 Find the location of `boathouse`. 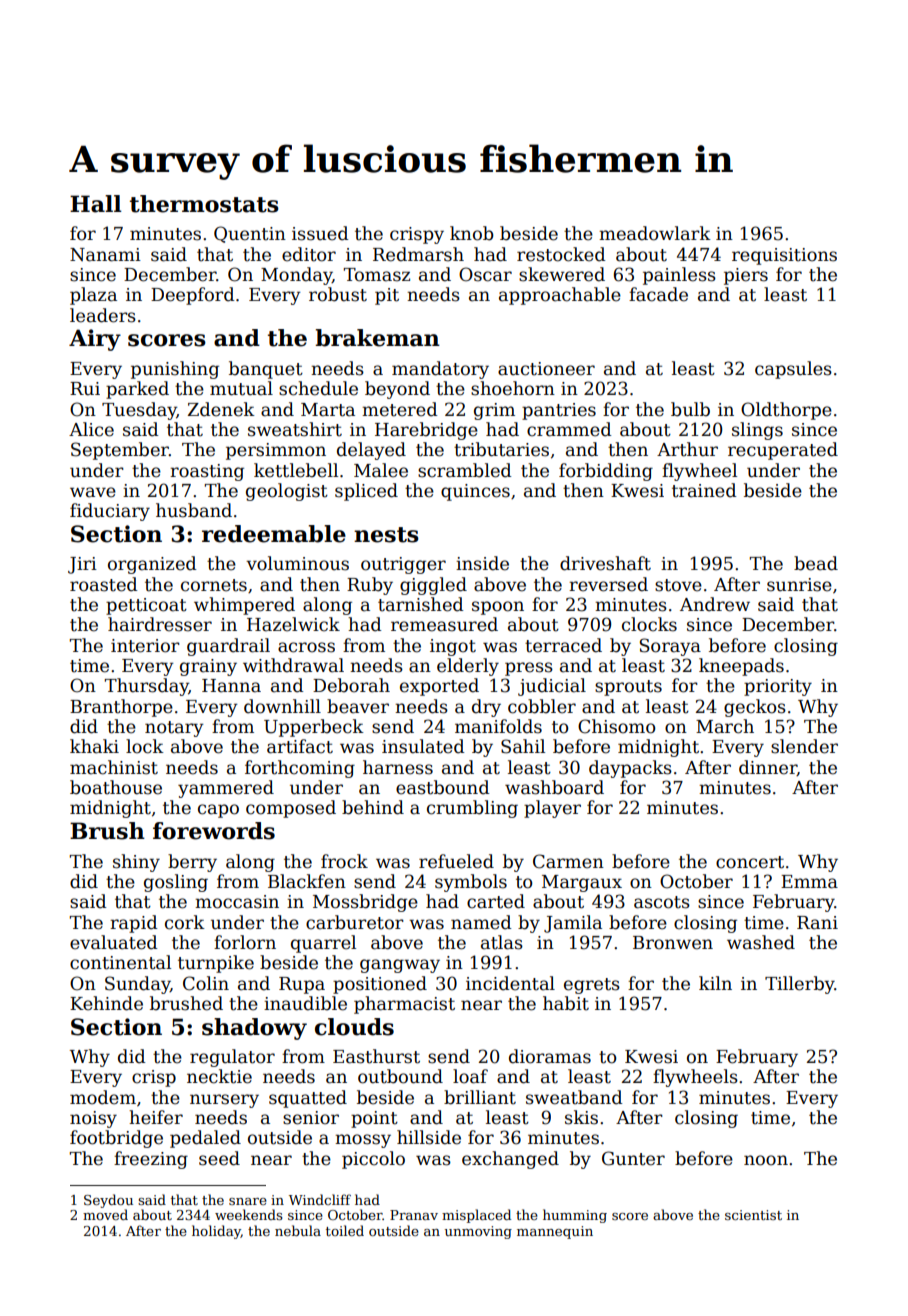

boathouse is located at coordinates (116, 787).
